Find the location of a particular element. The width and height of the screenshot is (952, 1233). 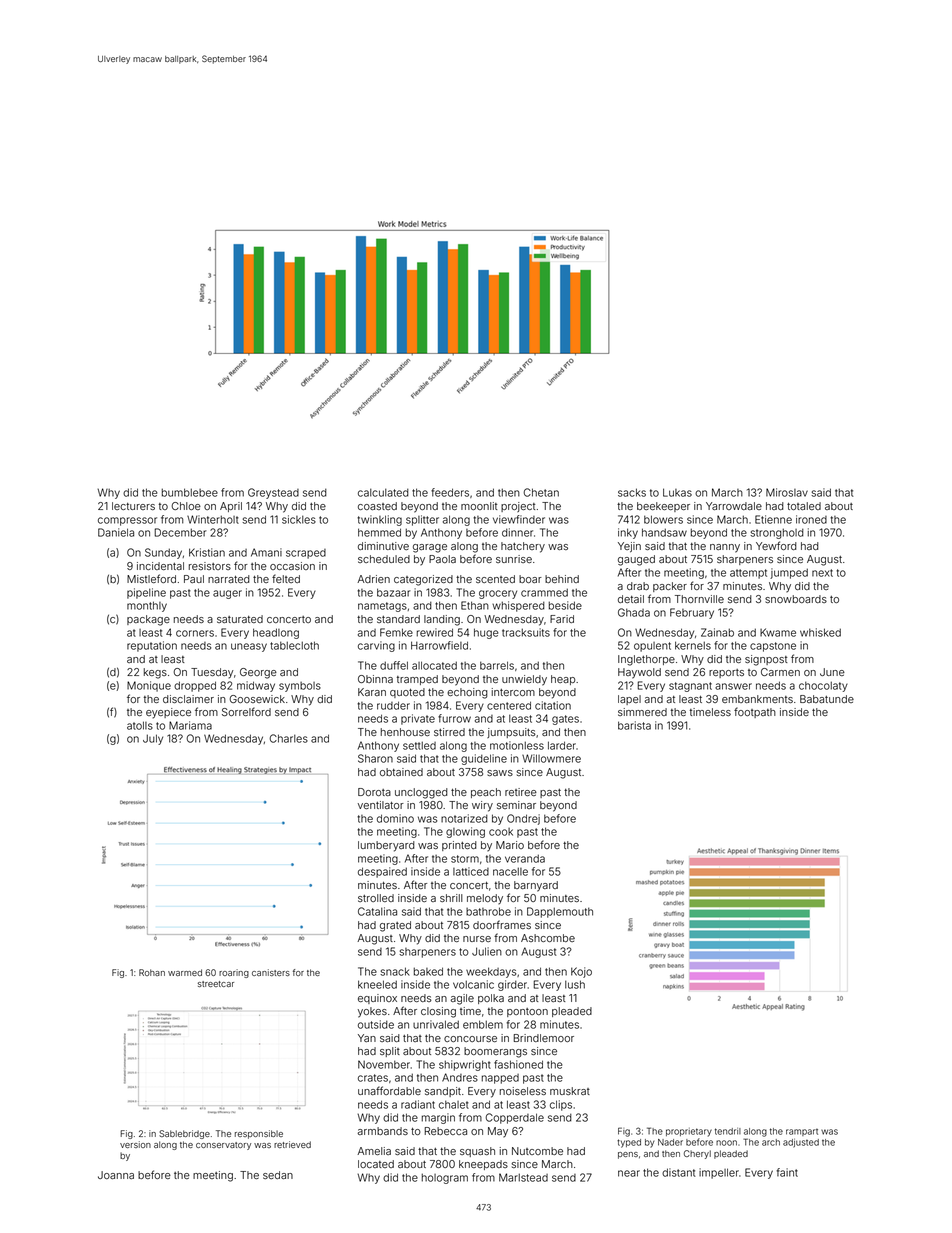

Lukas is located at coordinates (677, 492).
